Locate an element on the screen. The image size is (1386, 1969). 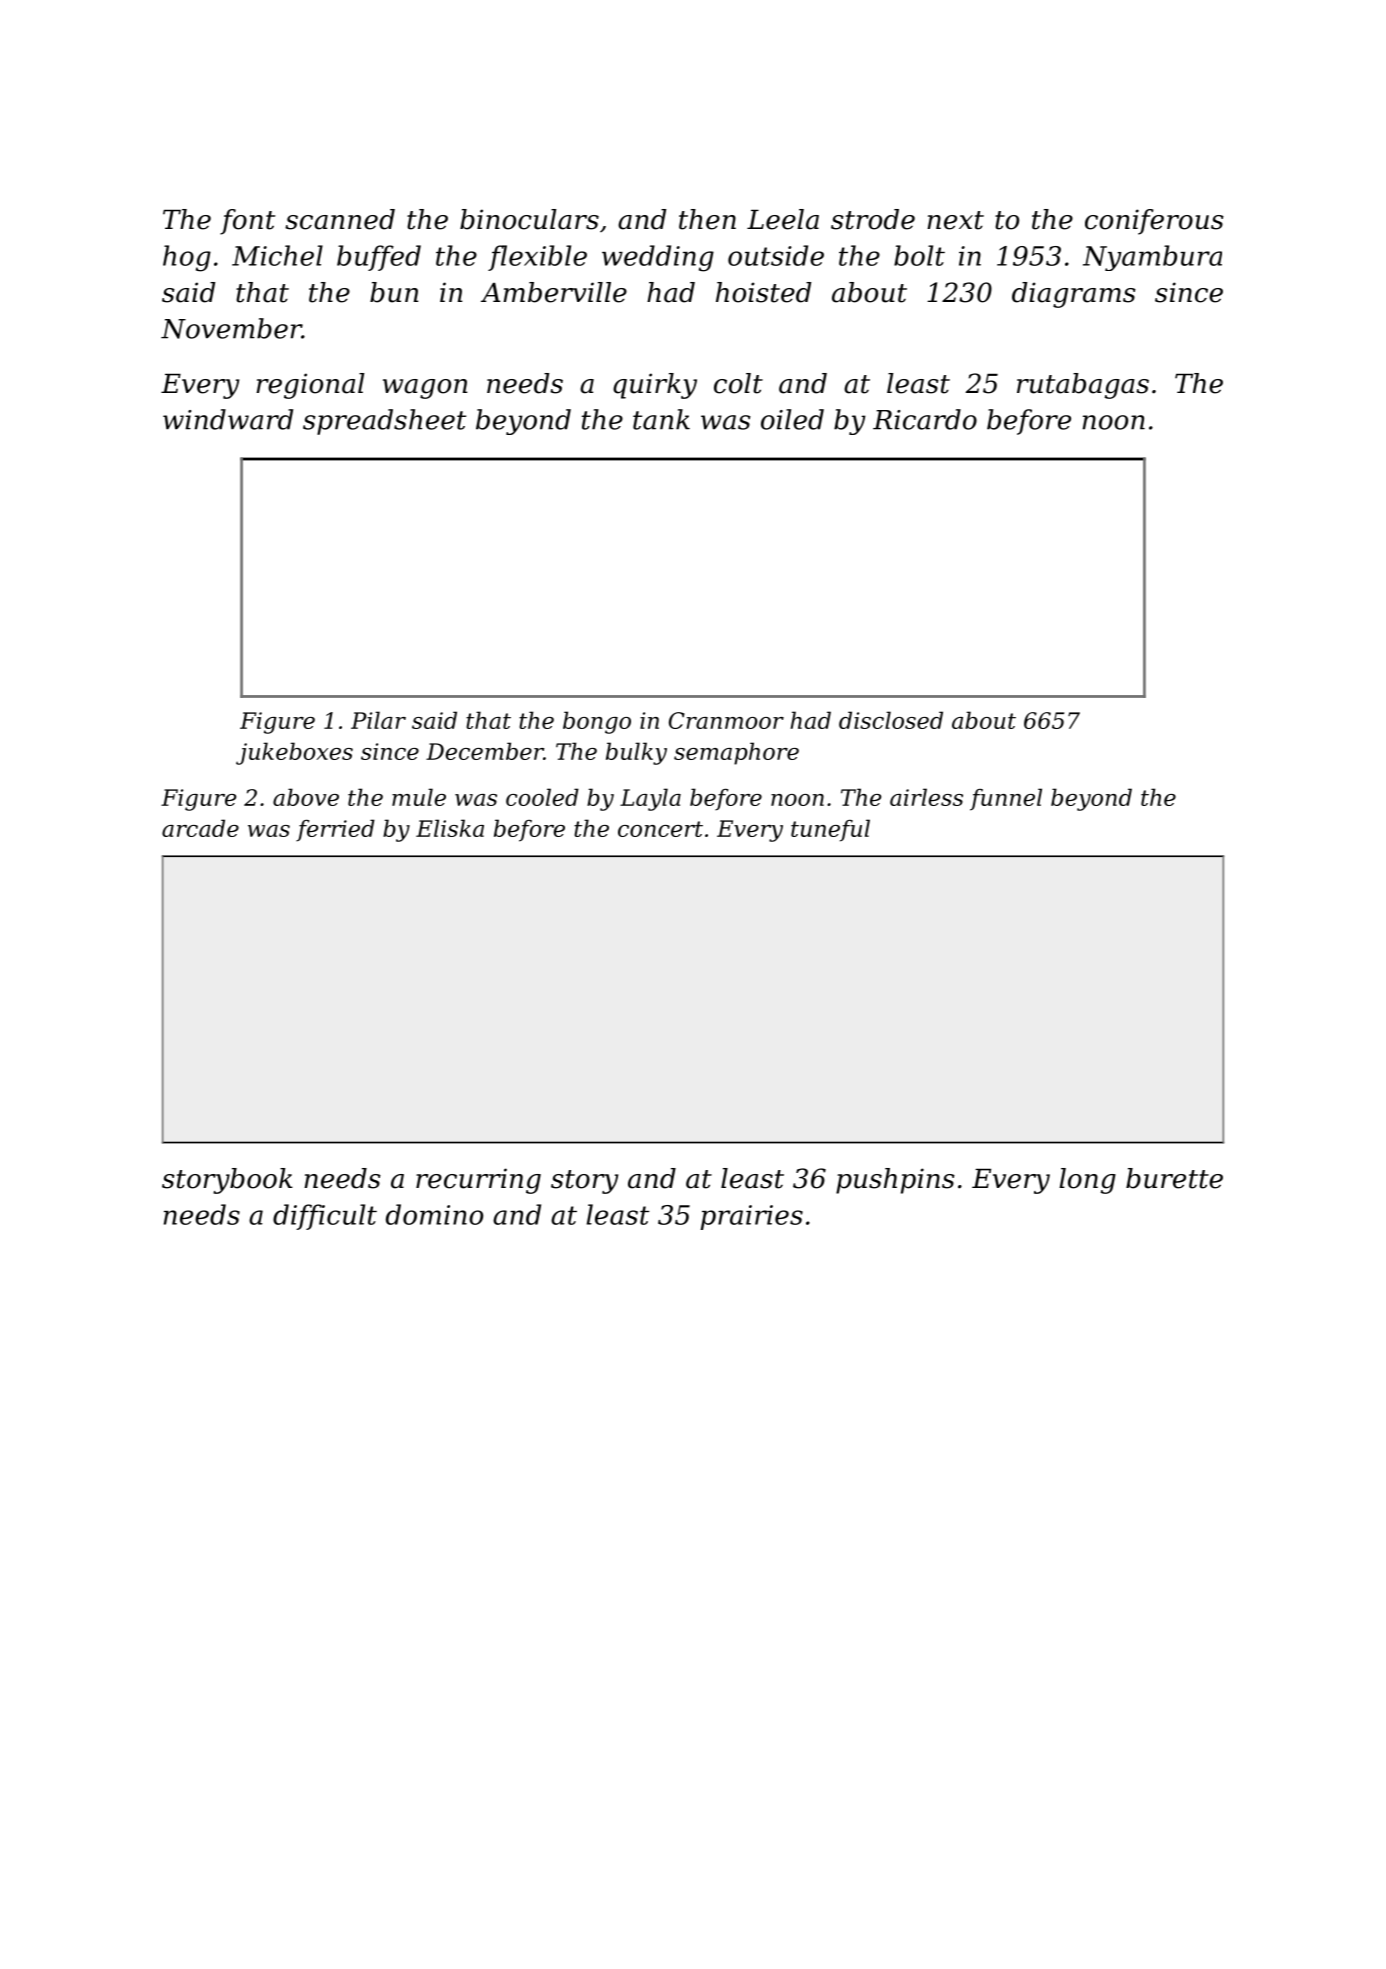
Pilar is located at coordinates (378, 720).
